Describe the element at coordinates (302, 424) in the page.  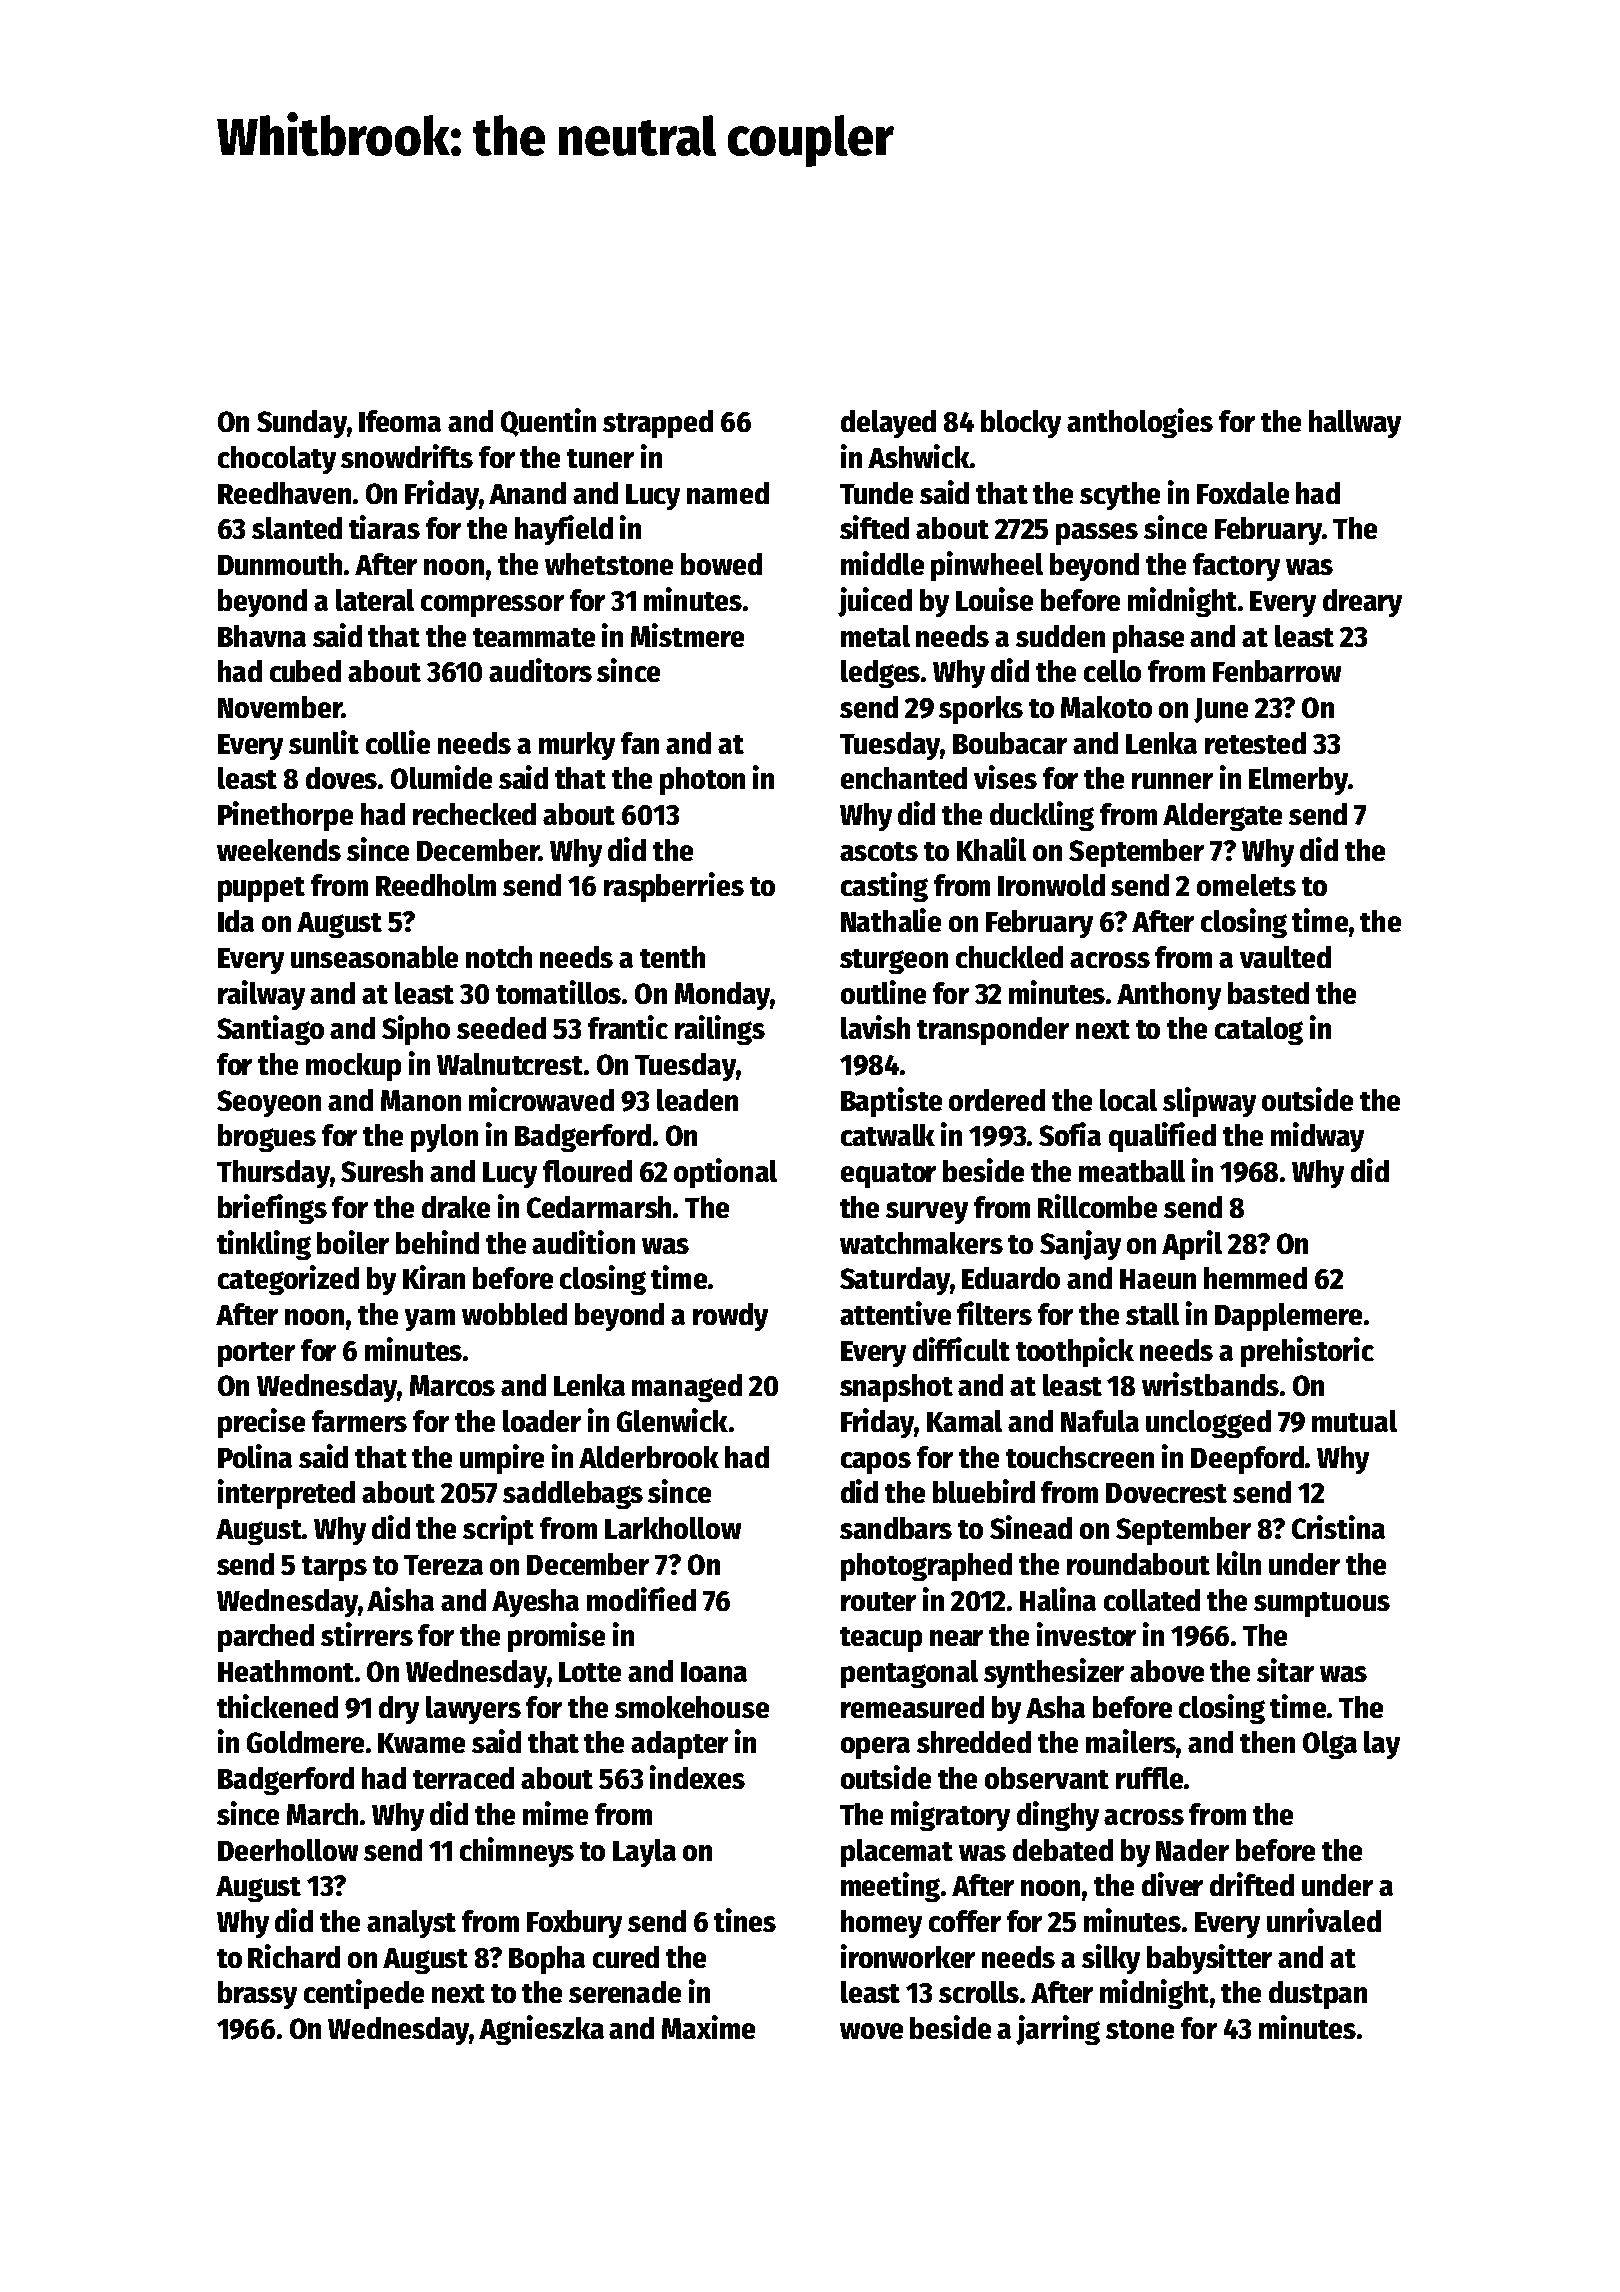
I see `Sunday` at that location.
